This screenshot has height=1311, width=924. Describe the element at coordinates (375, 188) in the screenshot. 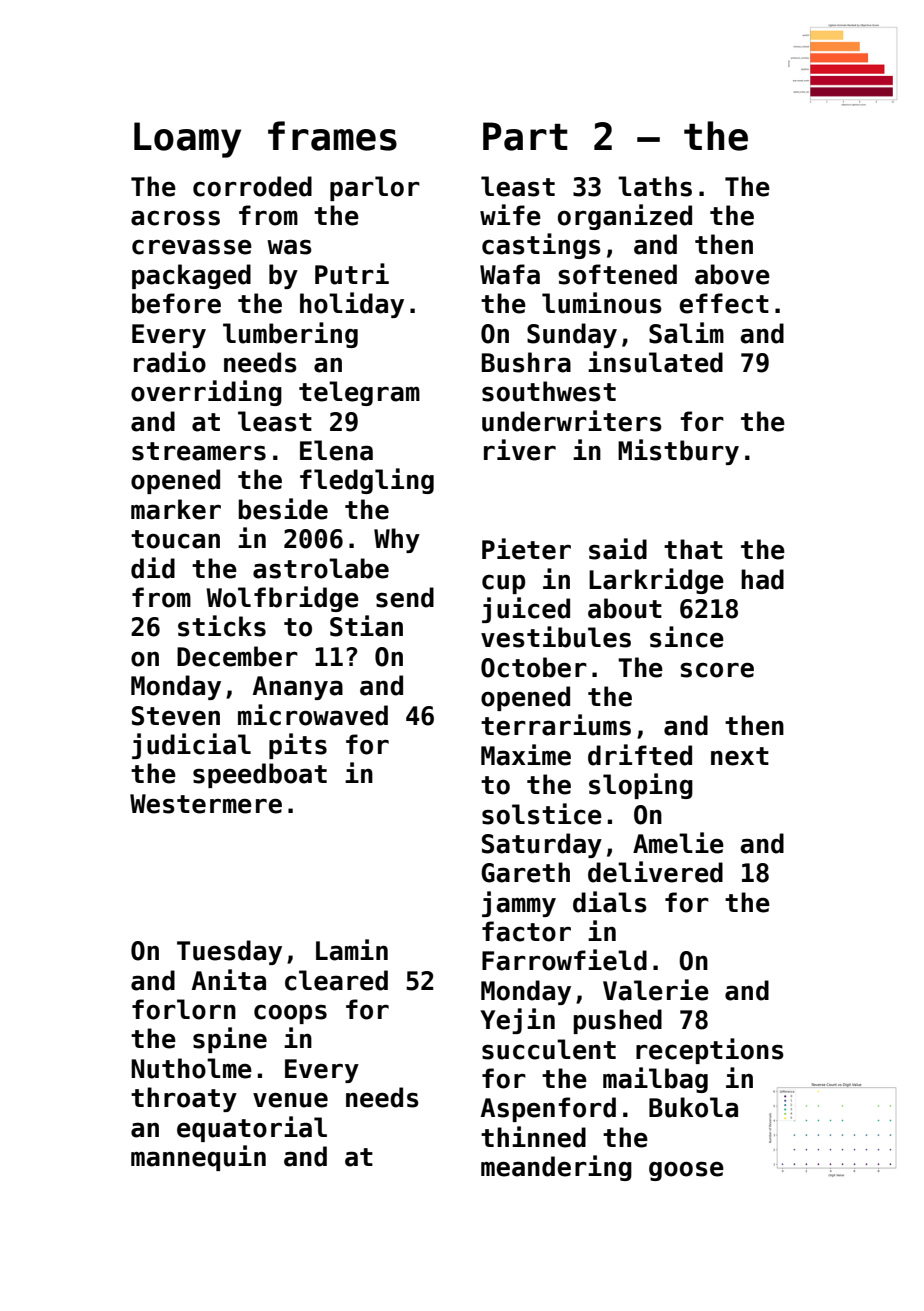

I see `parlor` at that location.
